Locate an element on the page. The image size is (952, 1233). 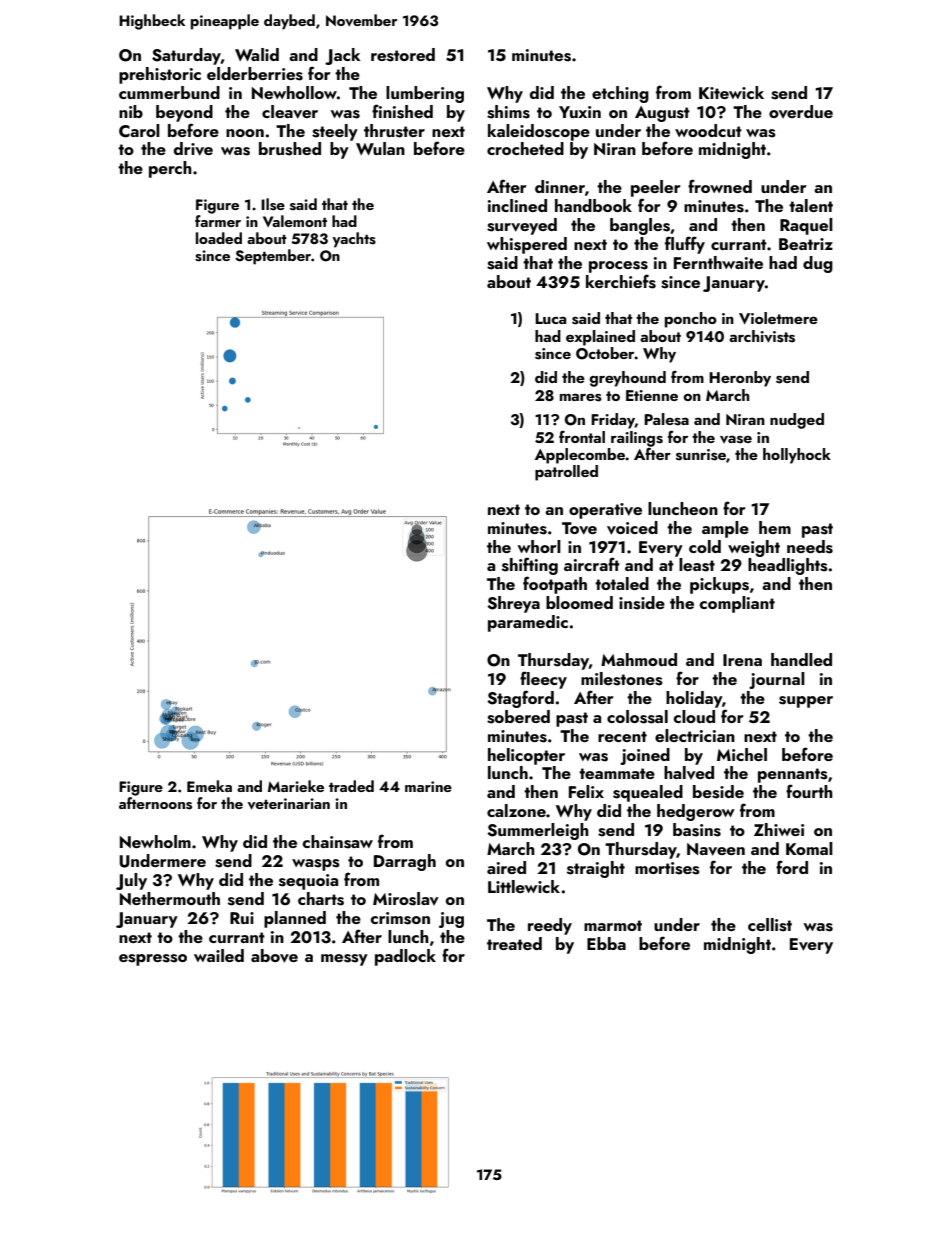
Mahmoud is located at coordinates (639, 659).
